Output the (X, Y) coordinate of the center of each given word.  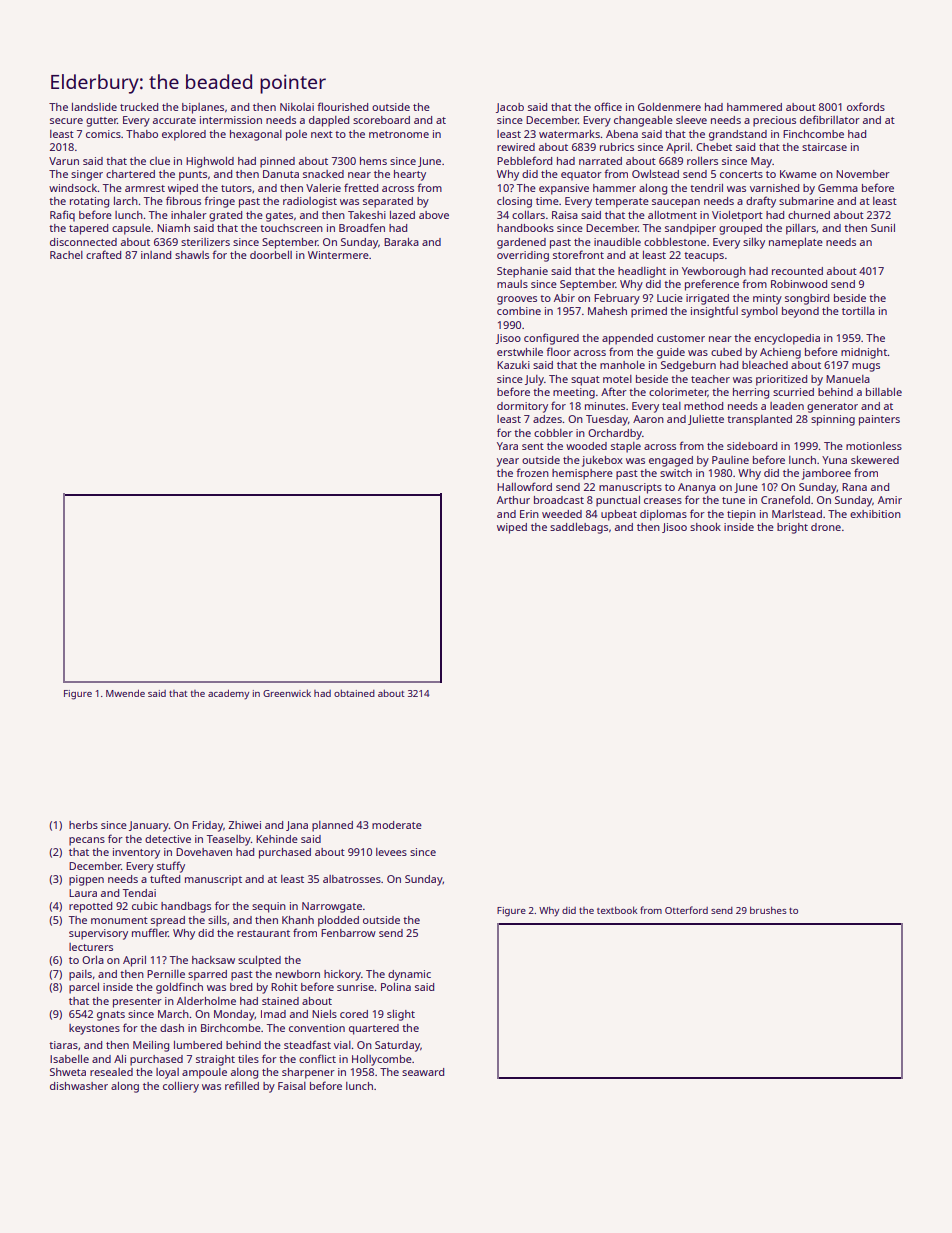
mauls (512, 284)
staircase (824, 147)
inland (156, 255)
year (508, 462)
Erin (529, 514)
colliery (181, 1087)
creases (663, 501)
